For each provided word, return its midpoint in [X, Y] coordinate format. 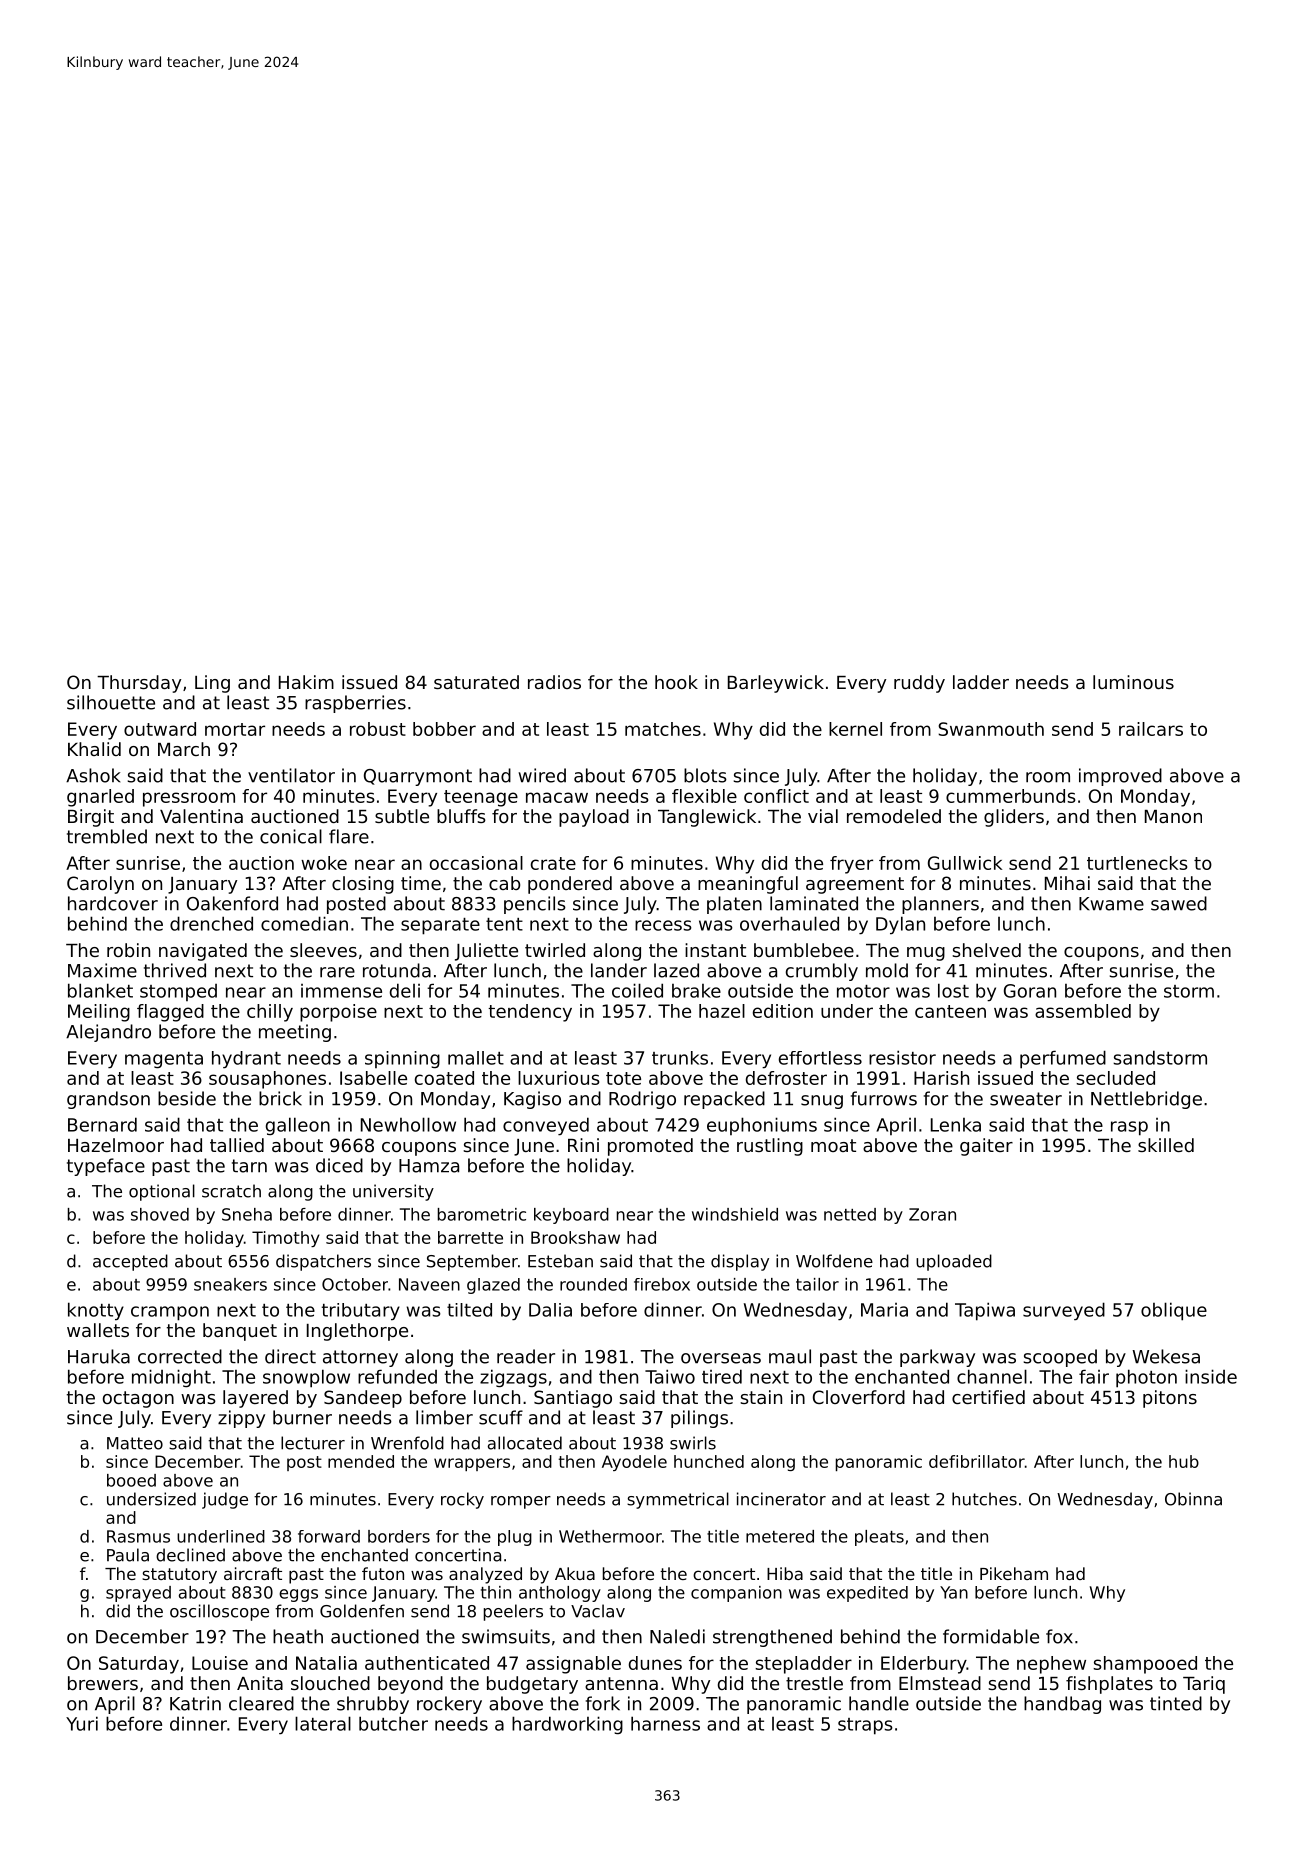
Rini [583, 1145]
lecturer [313, 1443]
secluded [1115, 1078]
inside [1211, 1376]
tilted [469, 1310]
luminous [1133, 682]
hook [676, 682]
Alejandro [108, 1033]
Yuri [82, 1723]
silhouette [111, 702]
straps [865, 1726]
